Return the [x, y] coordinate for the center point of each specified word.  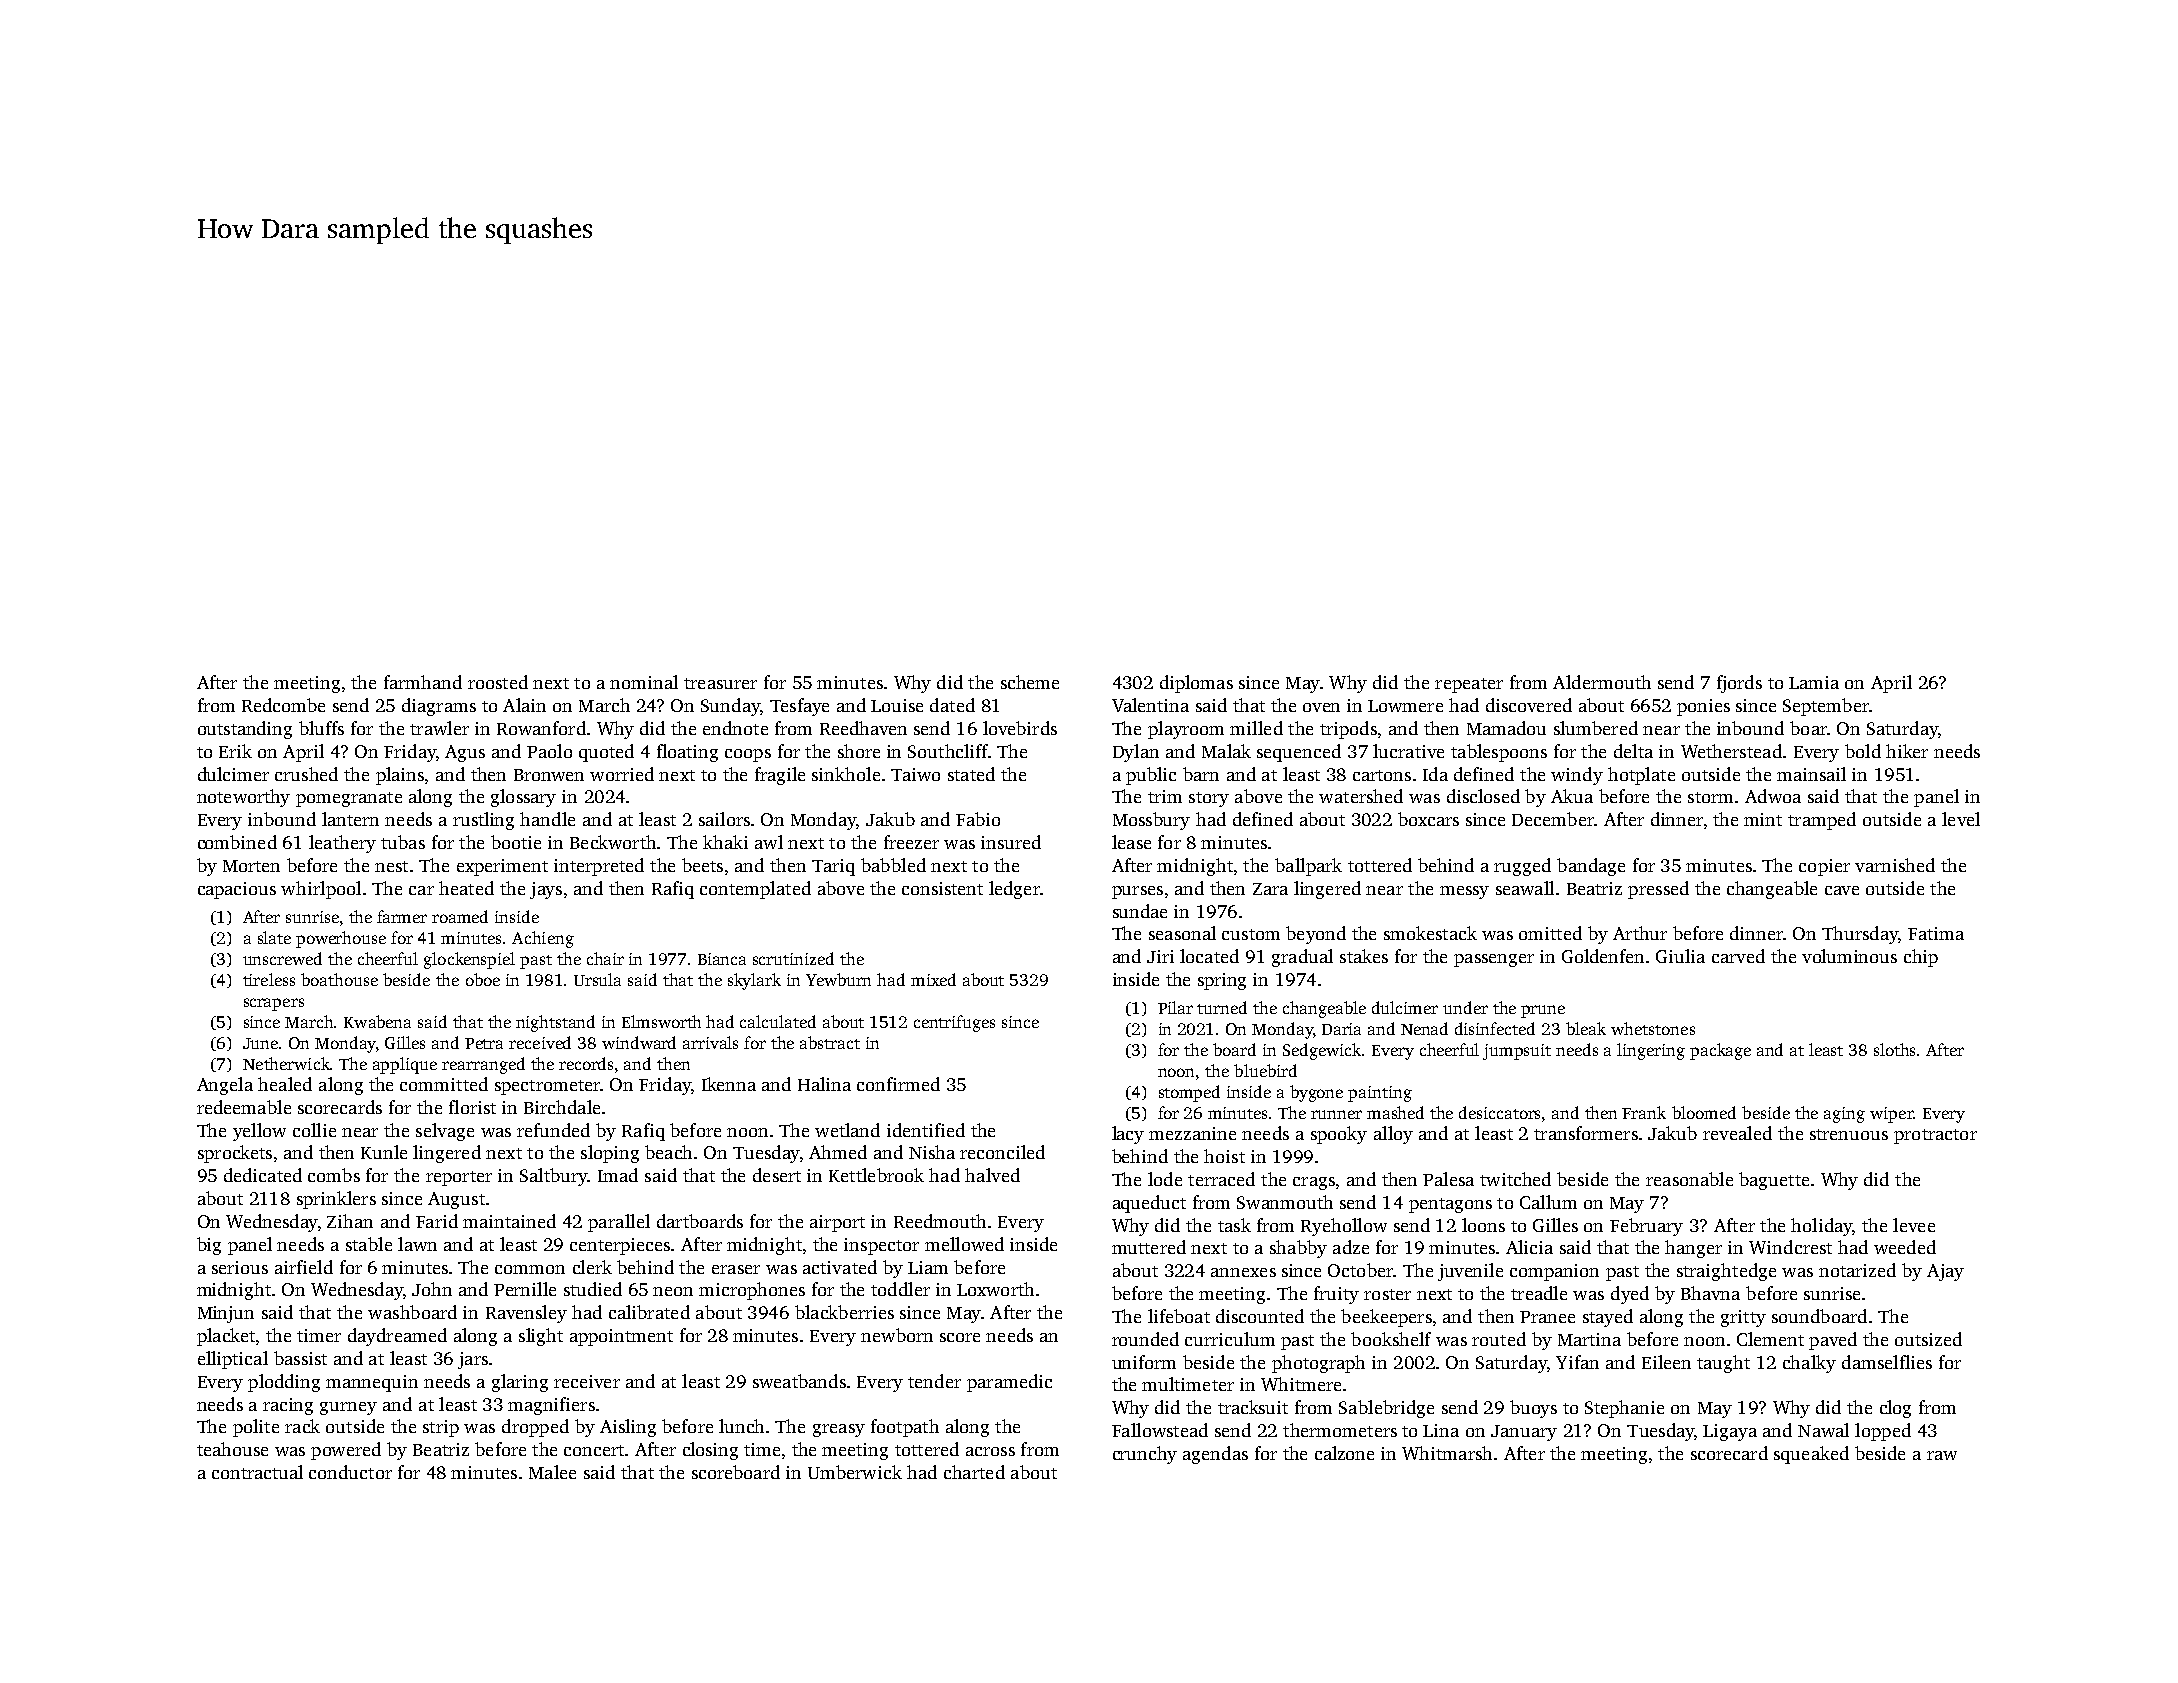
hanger [1693, 1249]
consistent [942, 888]
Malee [552, 1472]
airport [837, 1223]
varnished [1895, 865]
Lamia [1814, 682]
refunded [553, 1130]
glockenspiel [469, 960]
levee [1914, 1225]
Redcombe [283, 705]
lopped [1883, 1432]
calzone [1344, 1453]
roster [1387, 1294]
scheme [1030, 682]
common [530, 1269]
